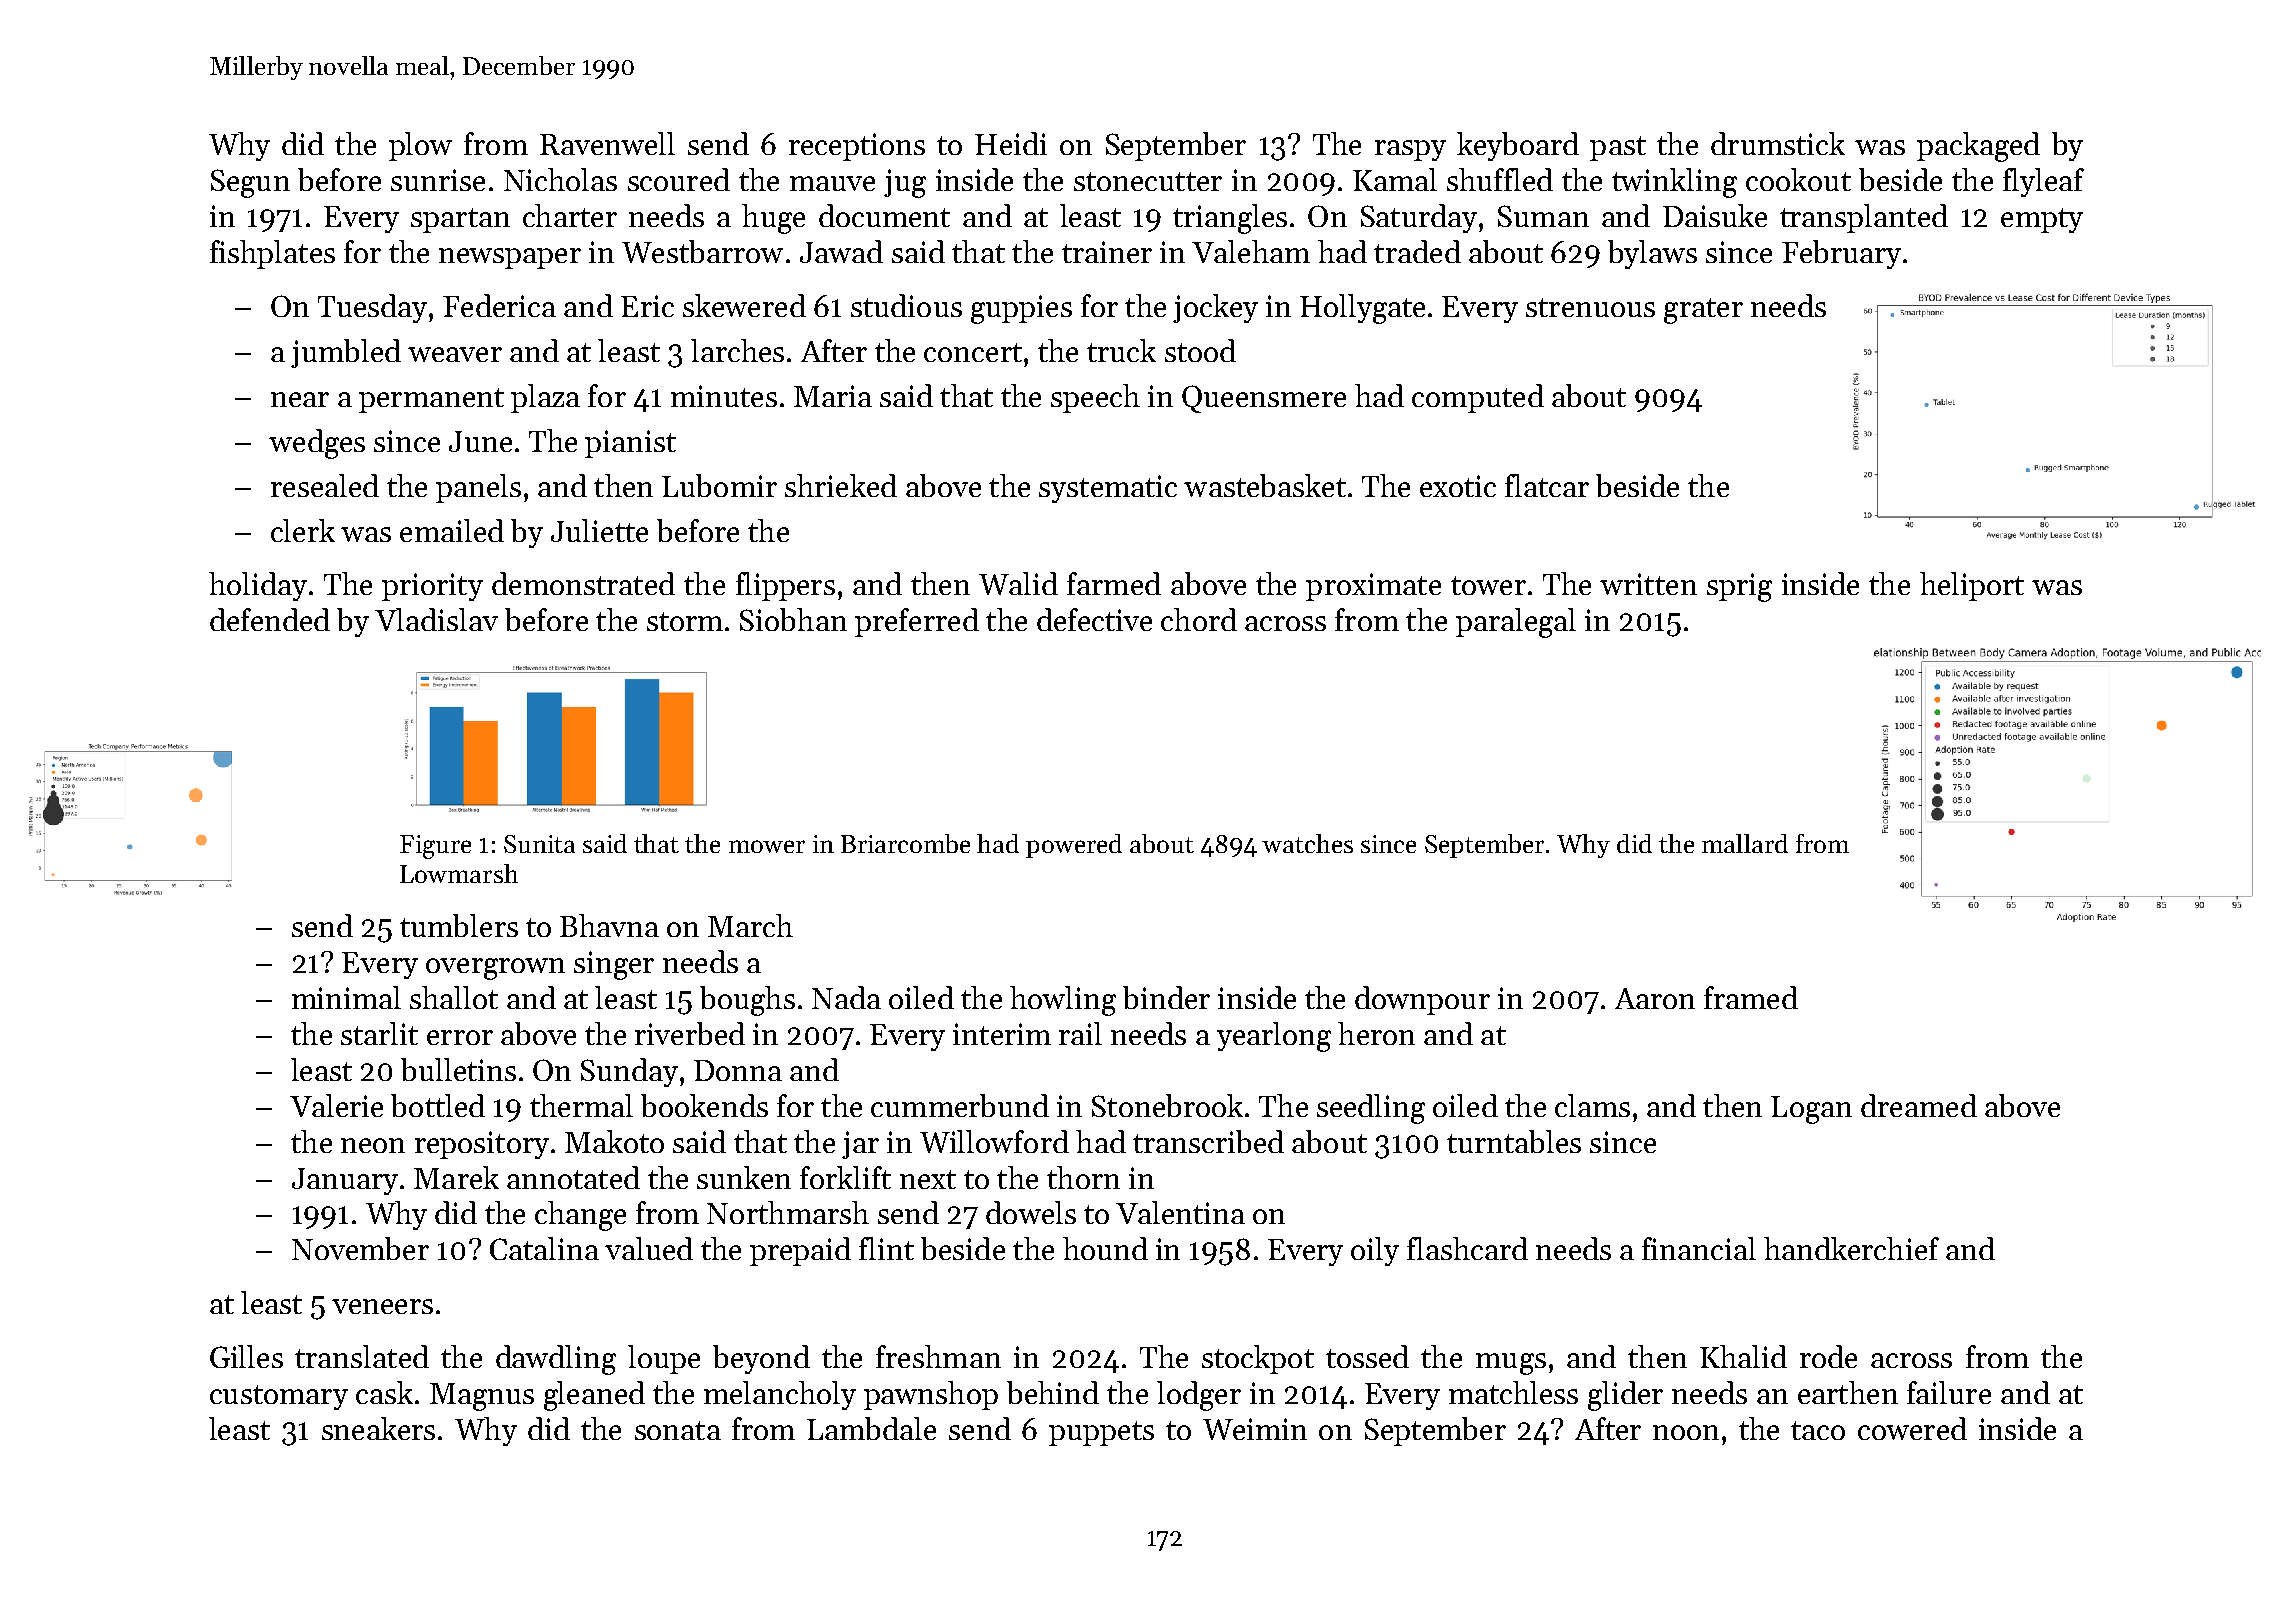  I want to click on sneakers, so click(378, 1428).
